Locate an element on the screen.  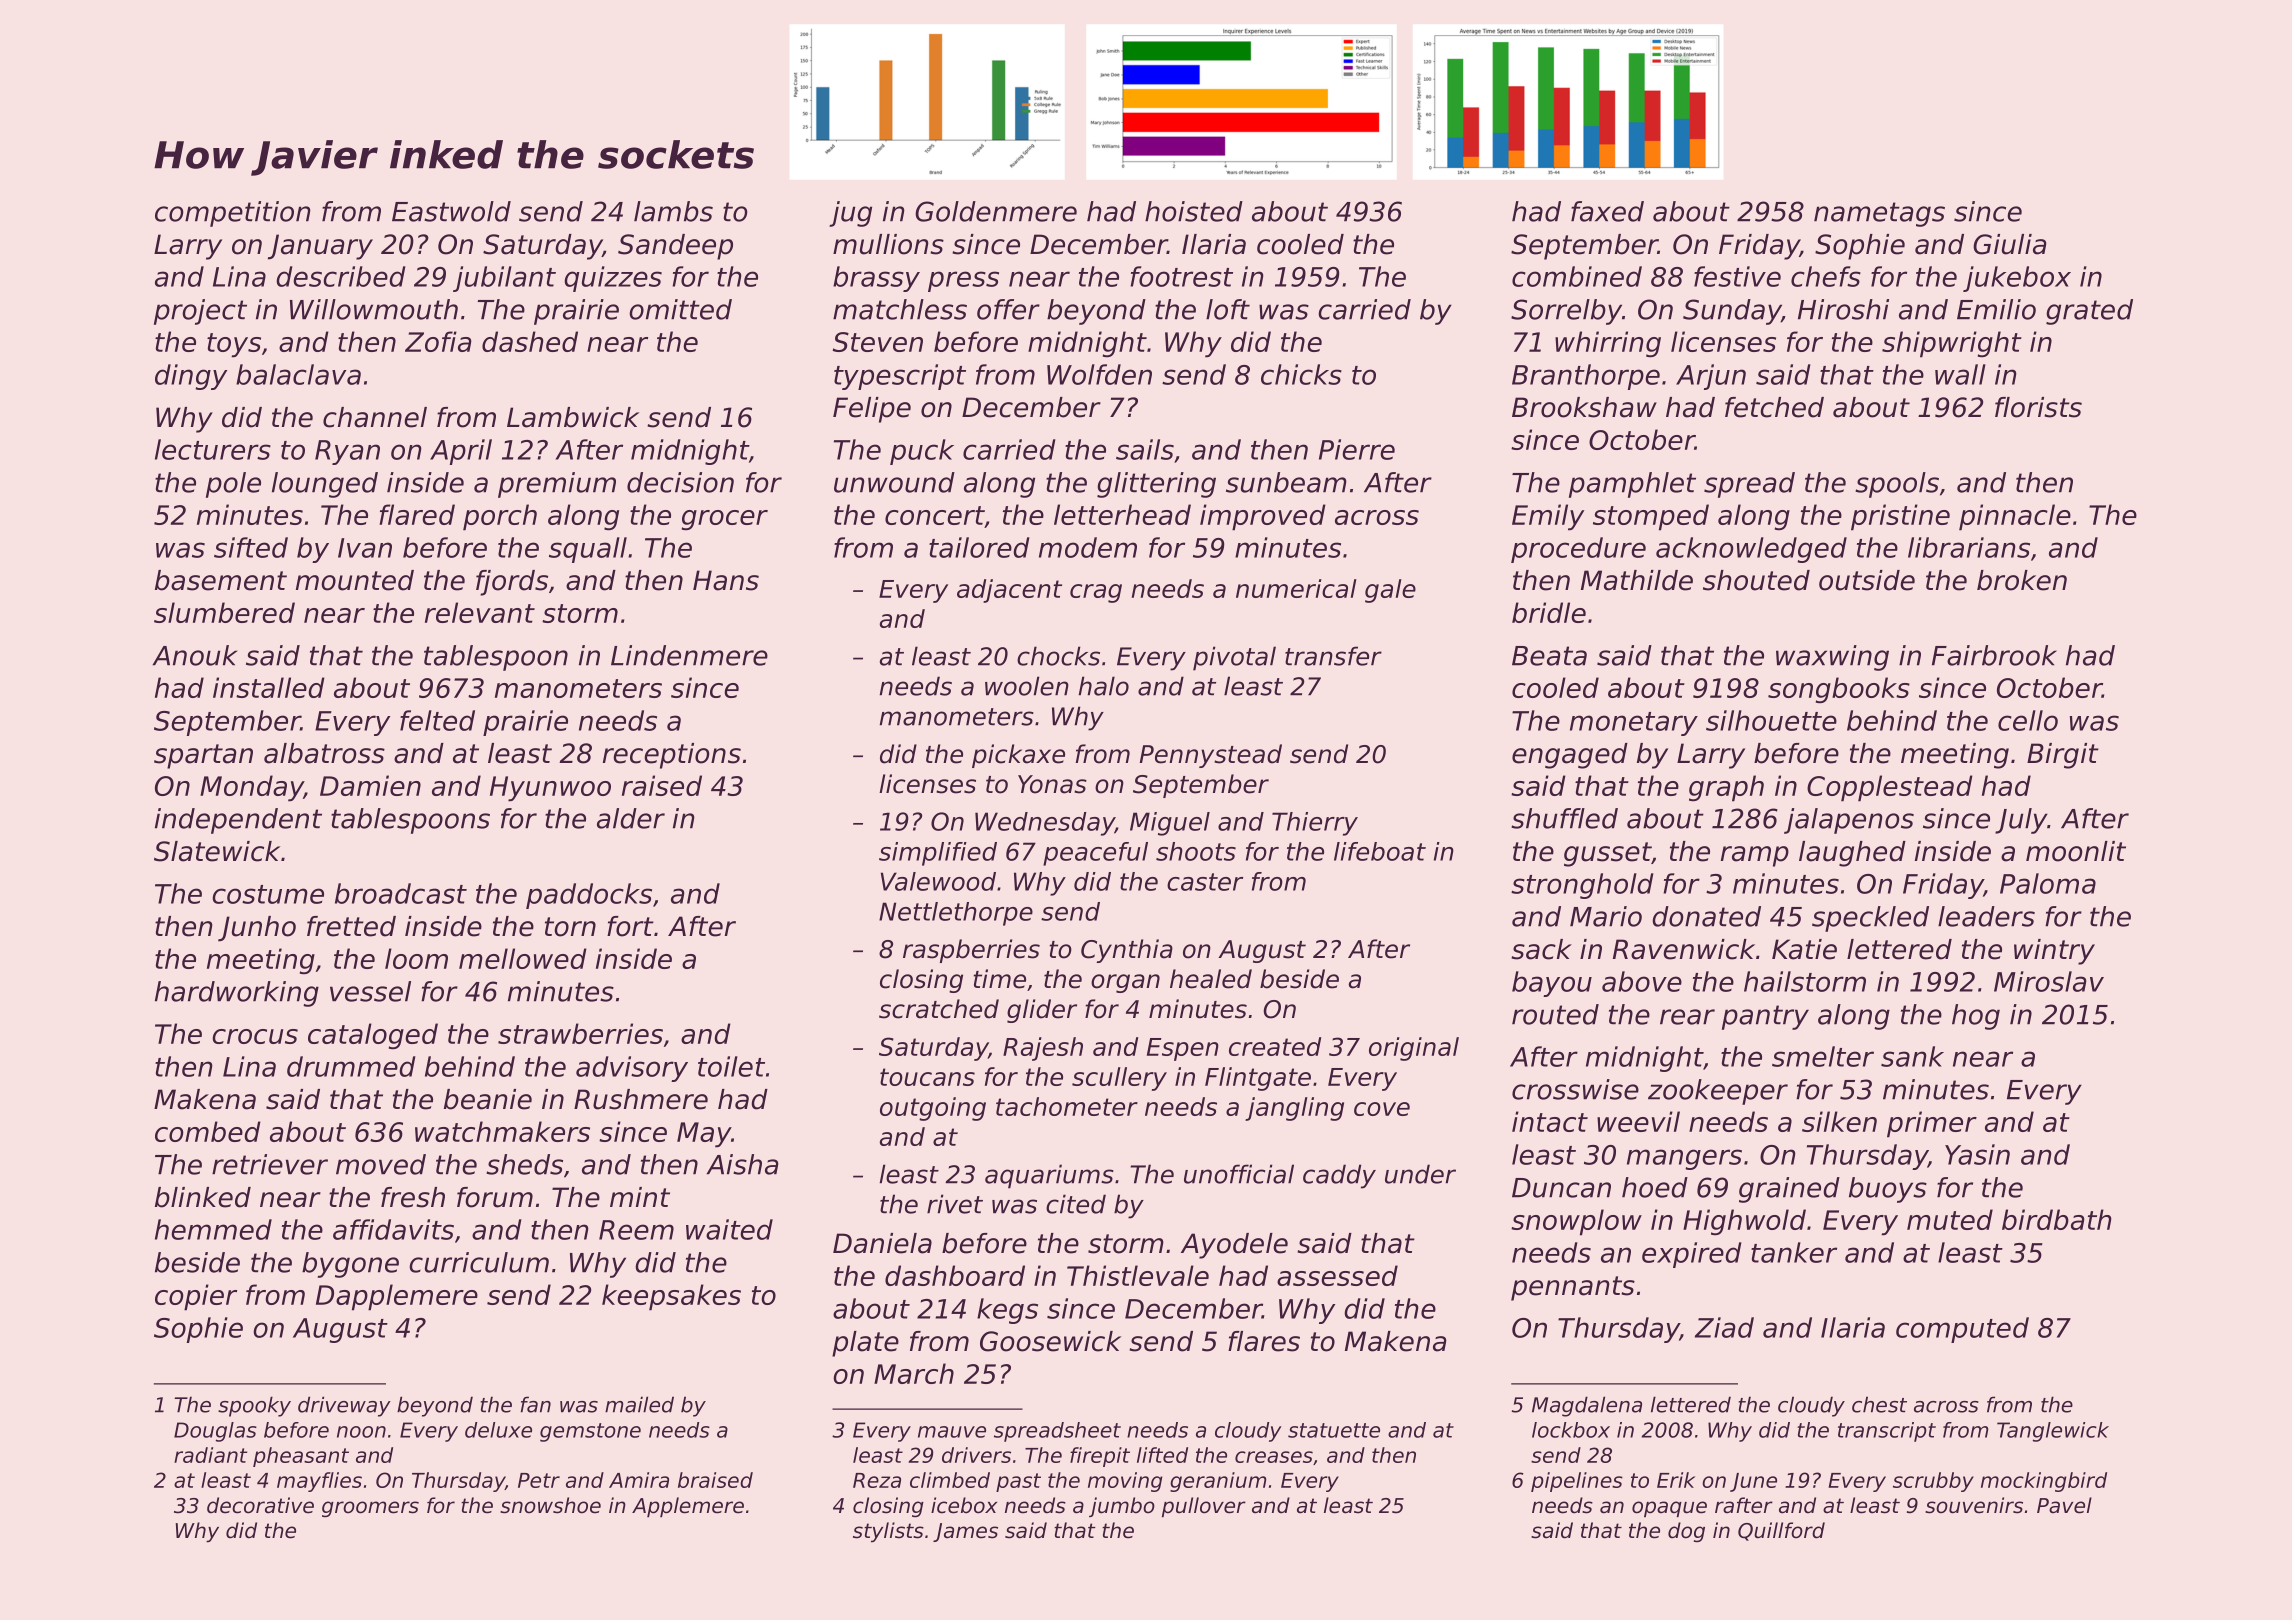
computed is located at coordinates (1962, 1330).
